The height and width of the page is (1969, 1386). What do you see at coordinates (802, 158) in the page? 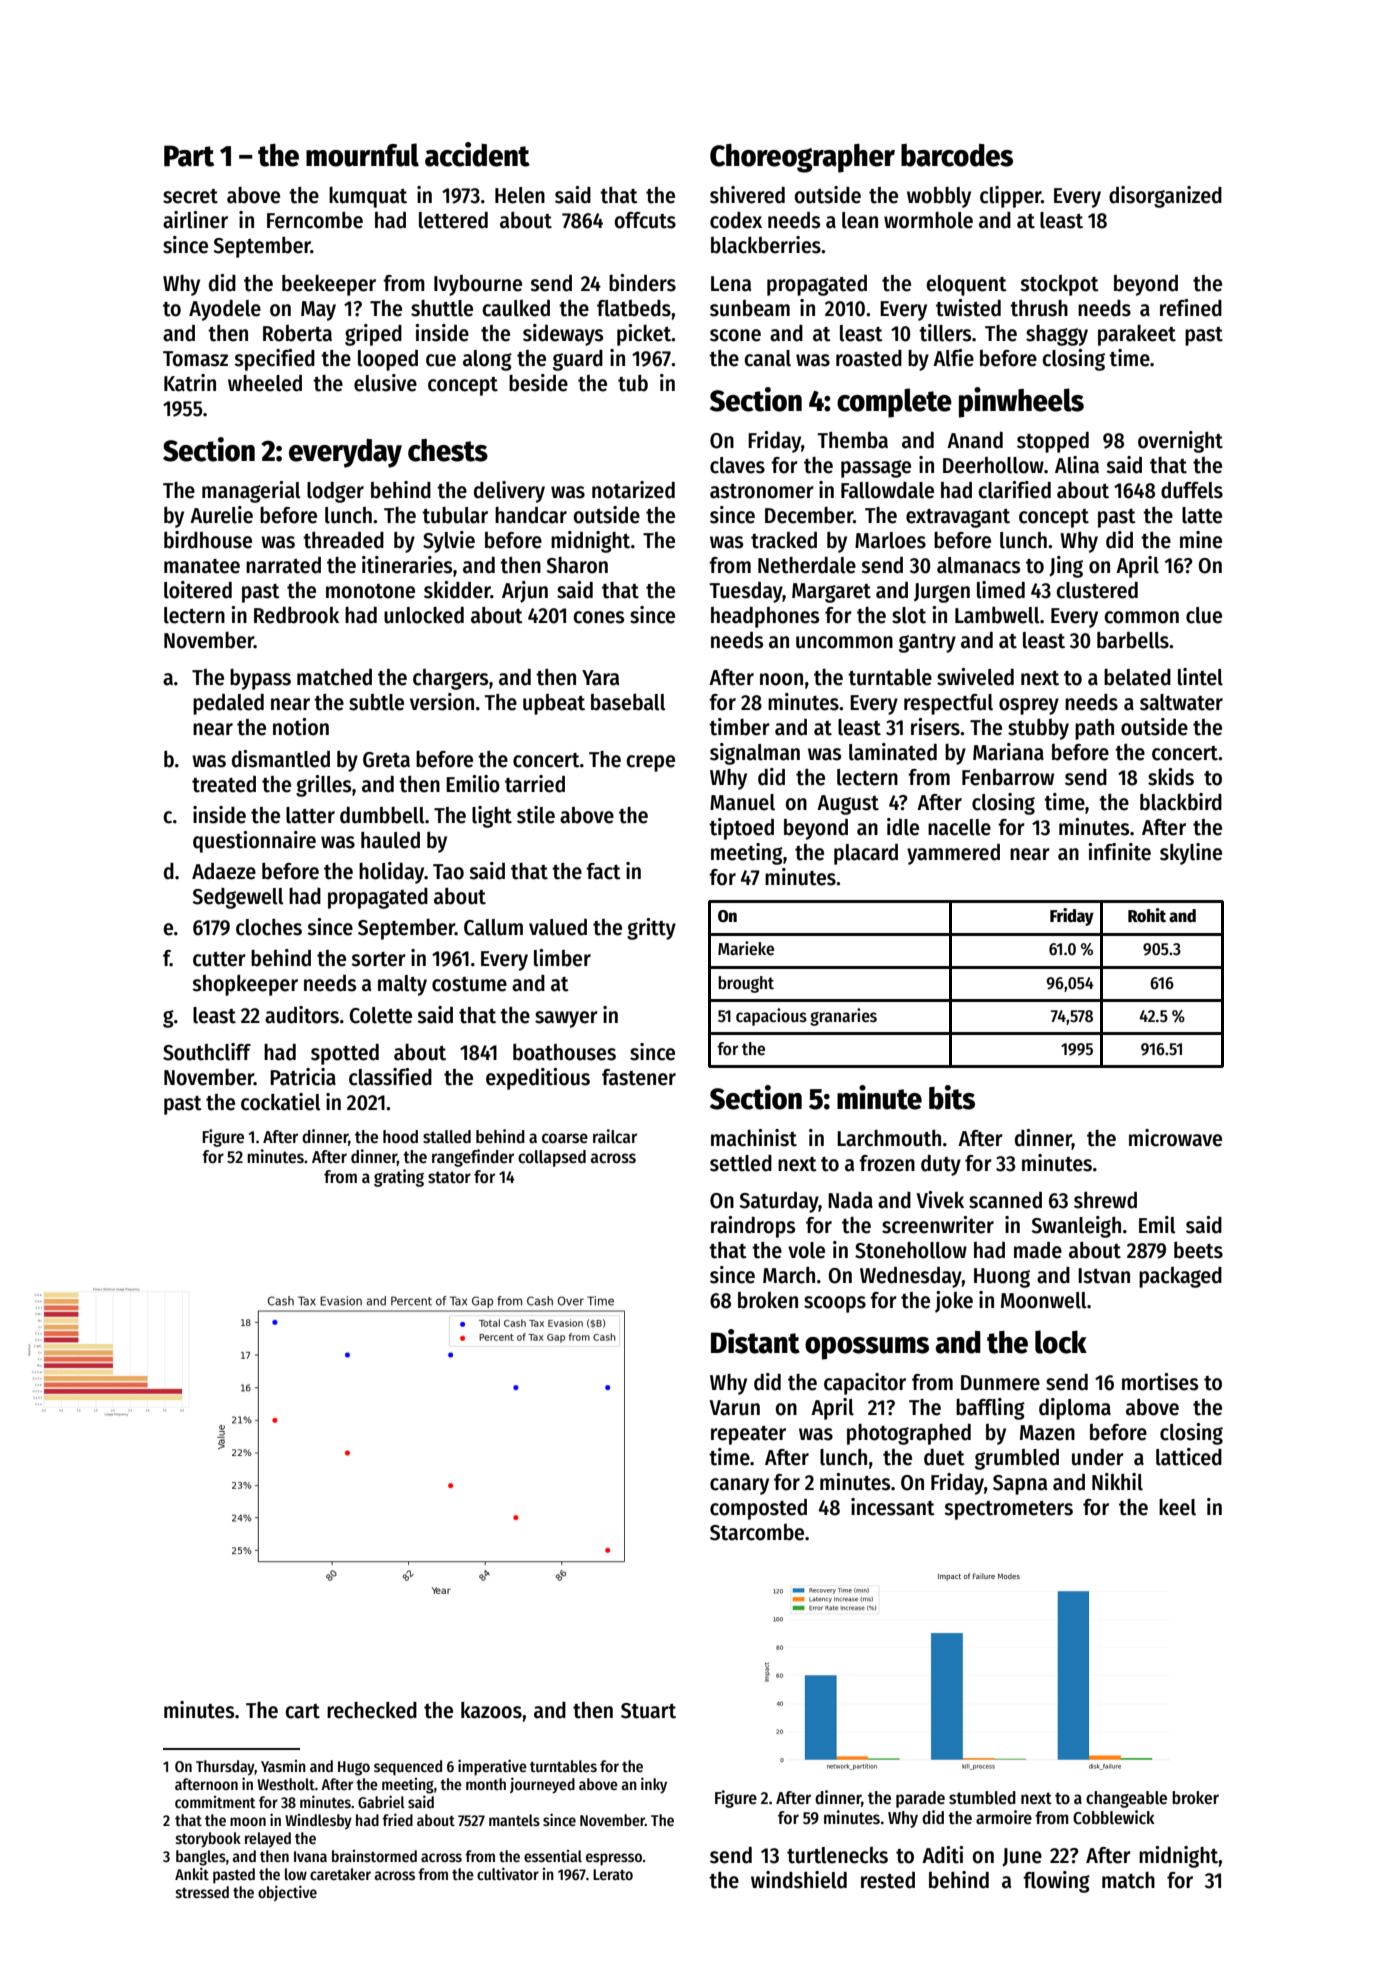
I see `Choreographer` at bounding box center [802, 158].
